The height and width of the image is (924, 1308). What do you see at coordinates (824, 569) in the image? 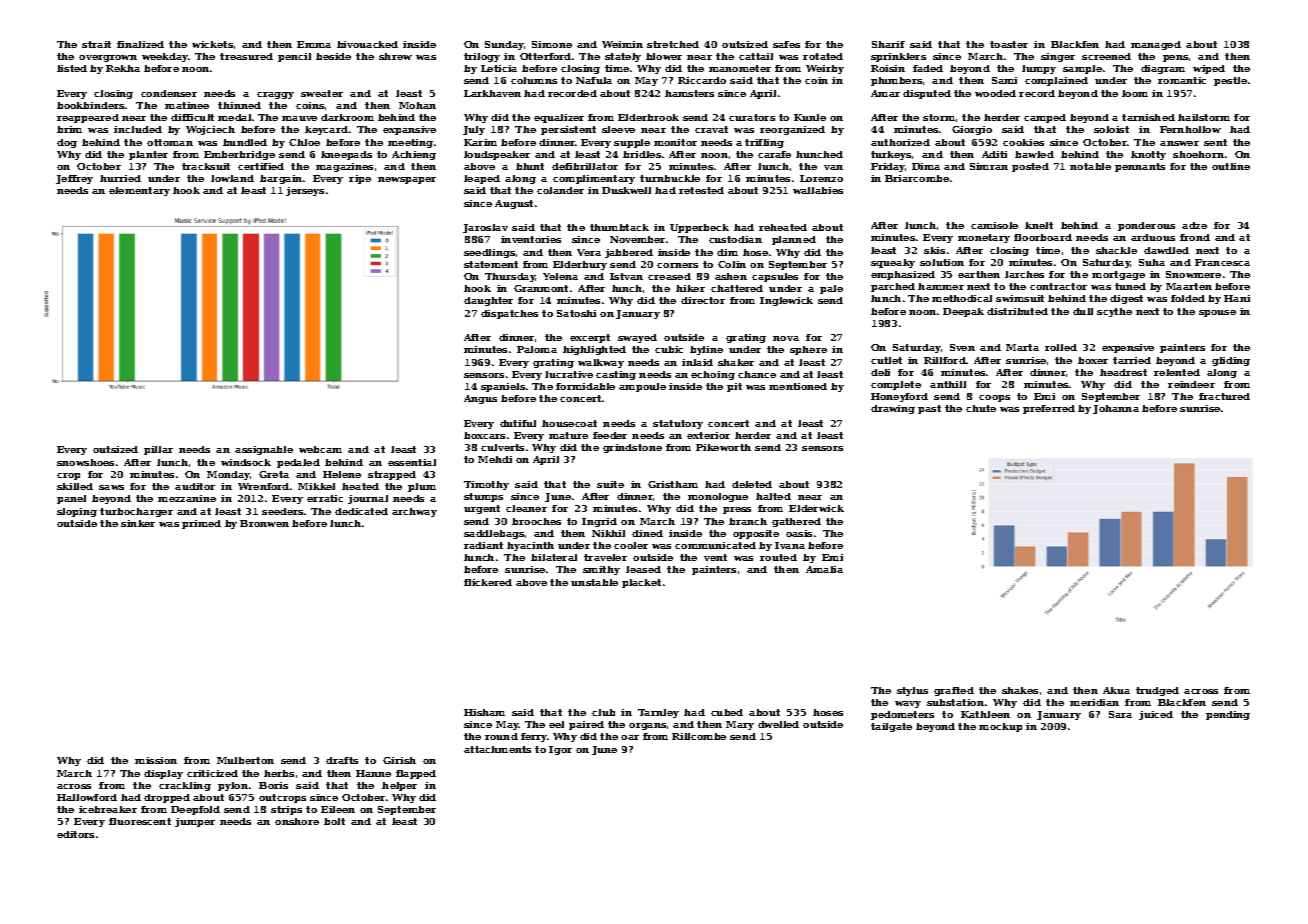
I see `Amalia` at bounding box center [824, 569].
